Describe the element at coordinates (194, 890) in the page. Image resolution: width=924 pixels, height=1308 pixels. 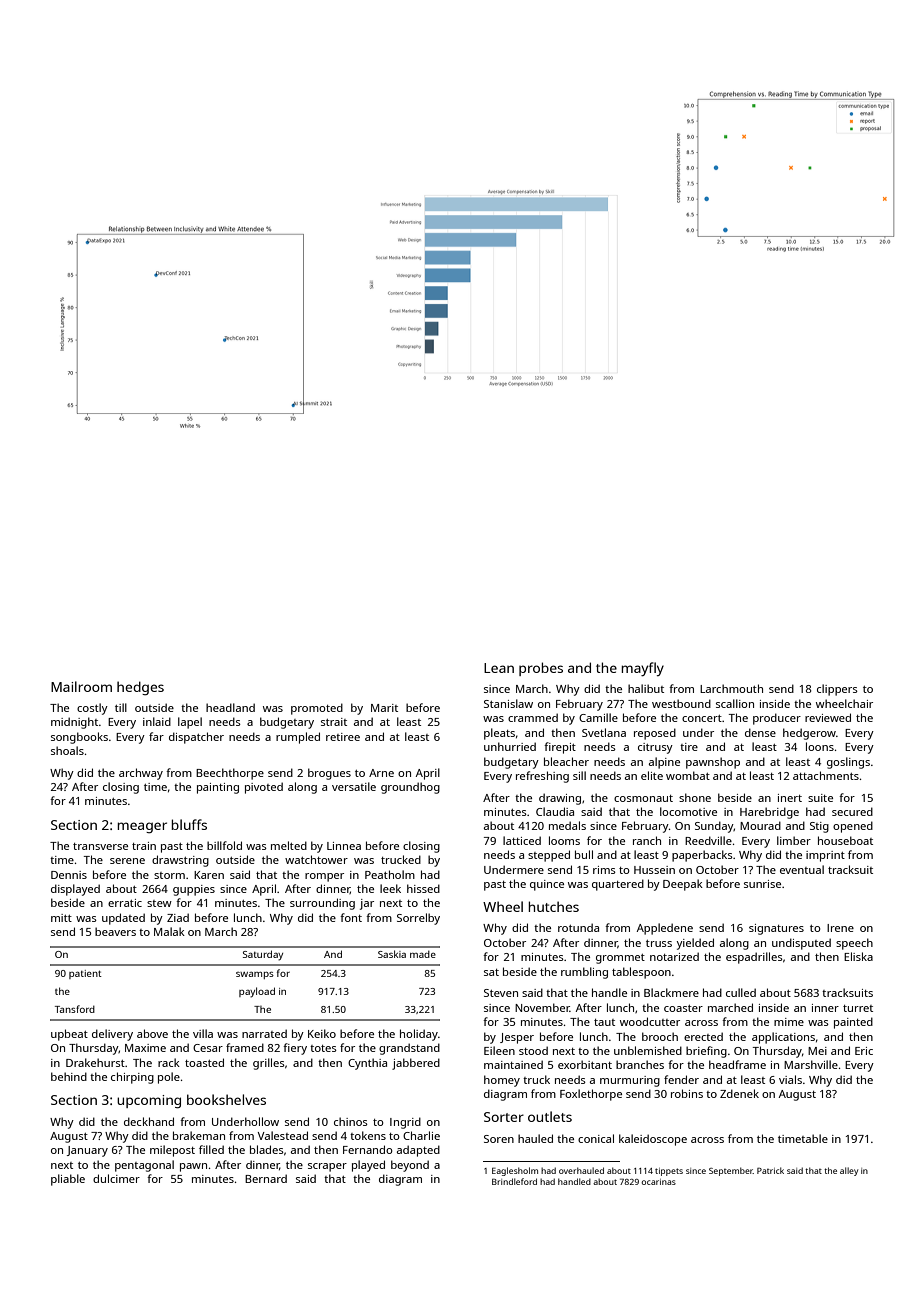
I see `guppies` at that location.
